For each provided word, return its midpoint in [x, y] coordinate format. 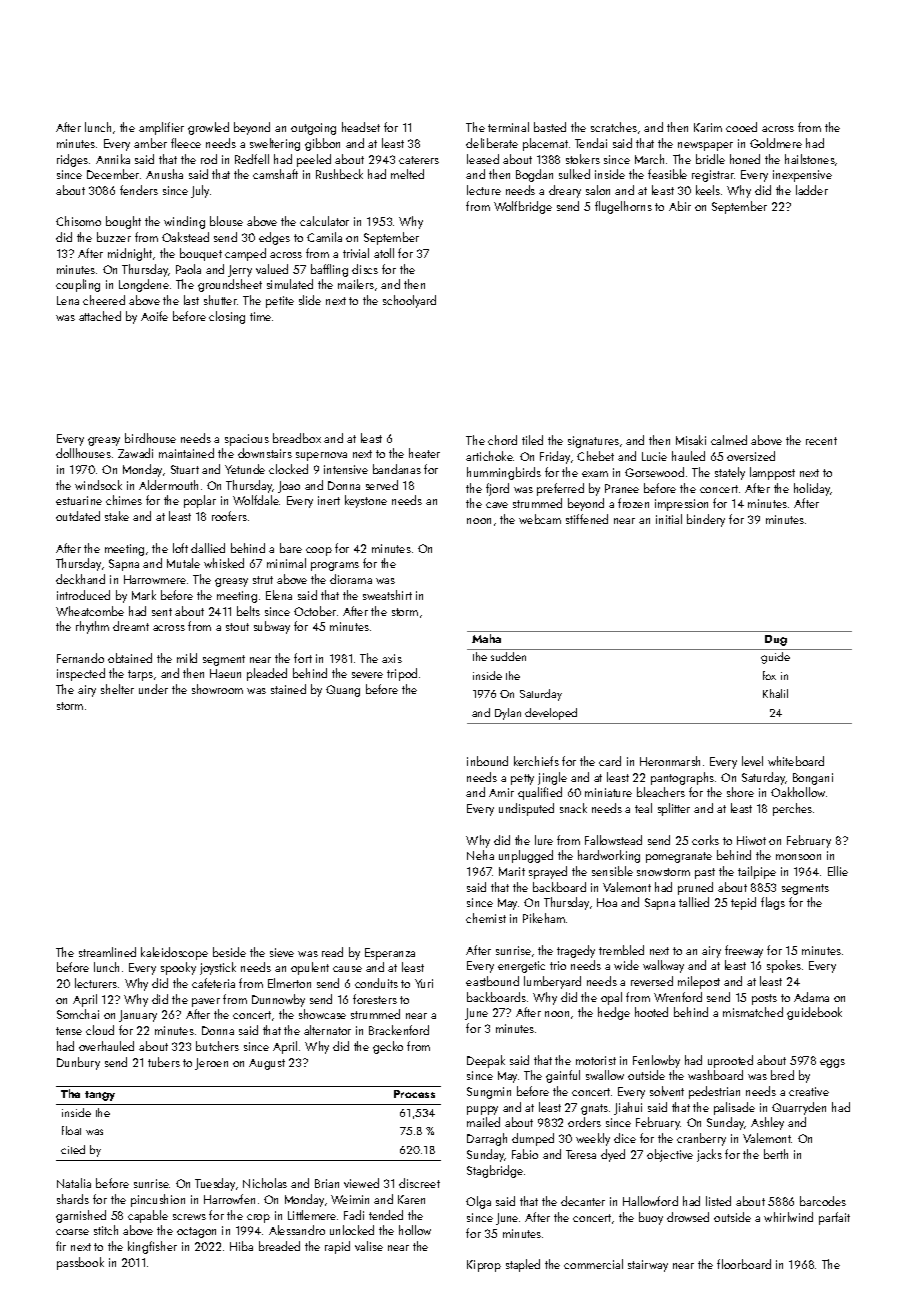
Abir [680, 206]
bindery [706, 520]
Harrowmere [155, 579]
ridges [72, 160]
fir [61, 1246]
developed [551, 714]
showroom [217, 689]
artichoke [489, 456]
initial [669, 519]
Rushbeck [339, 174]
